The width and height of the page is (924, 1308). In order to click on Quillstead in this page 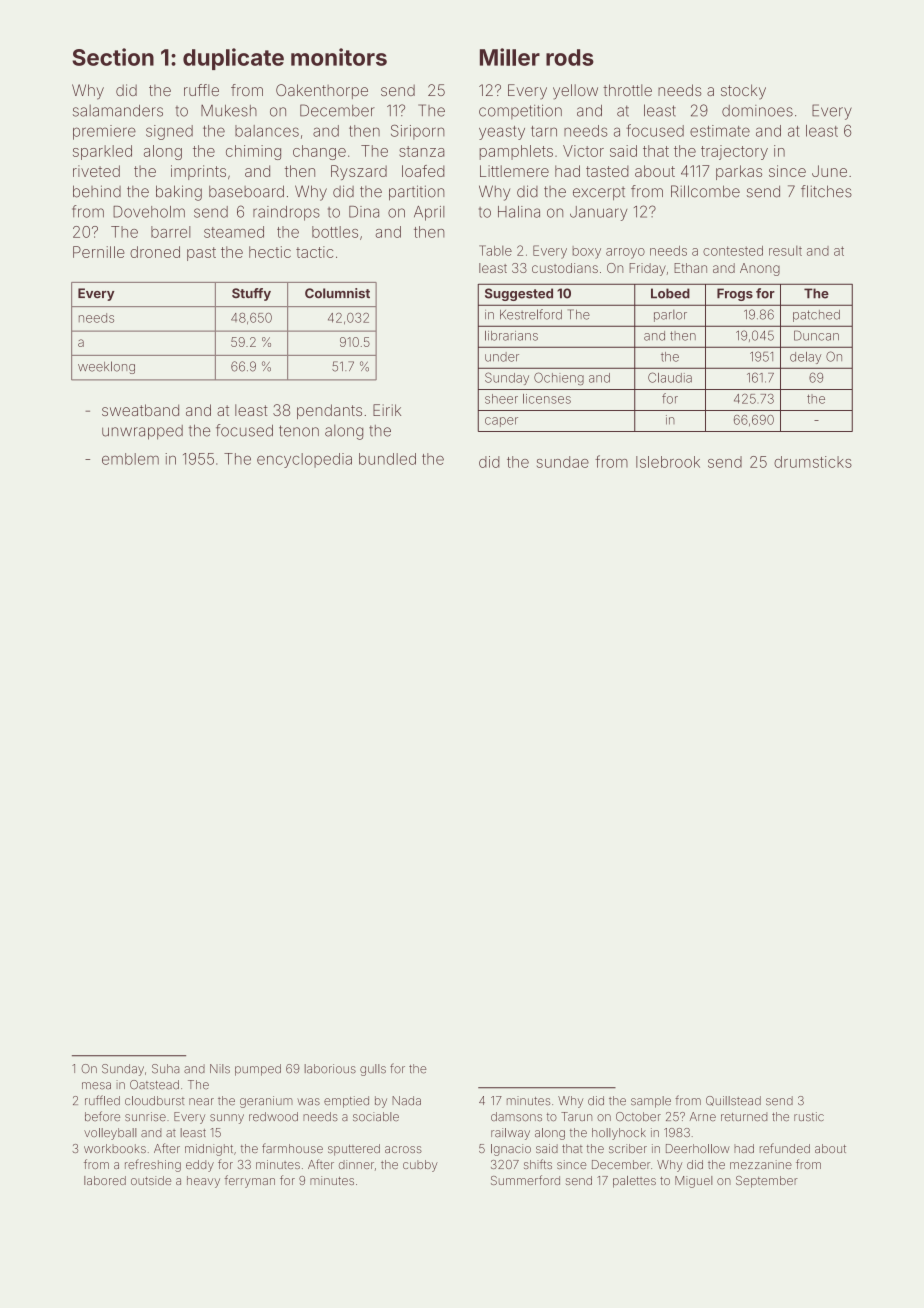, I will do `click(733, 1101)`.
